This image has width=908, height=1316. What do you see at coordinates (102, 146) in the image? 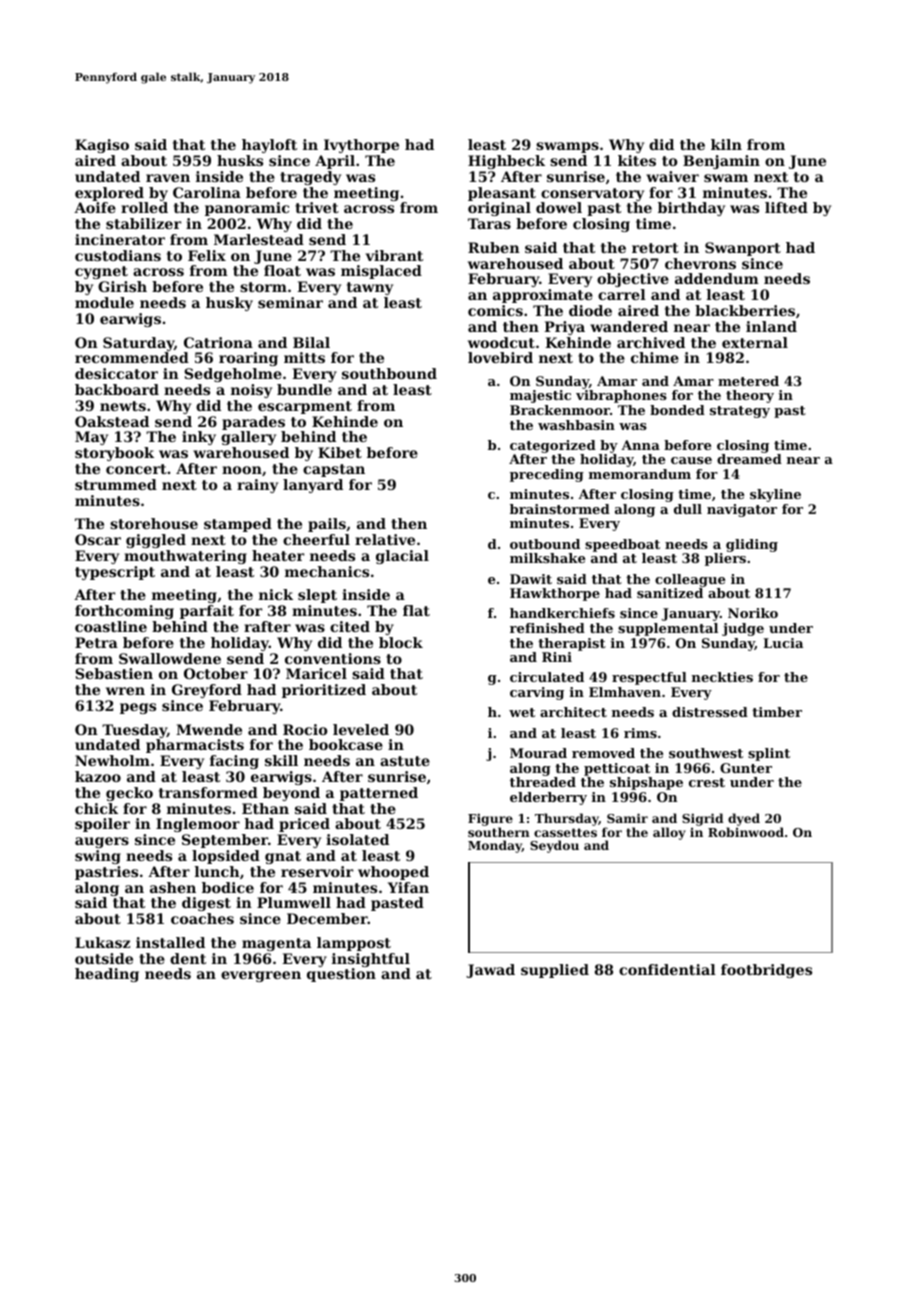
I see `Kagiso` at bounding box center [102, 146].
